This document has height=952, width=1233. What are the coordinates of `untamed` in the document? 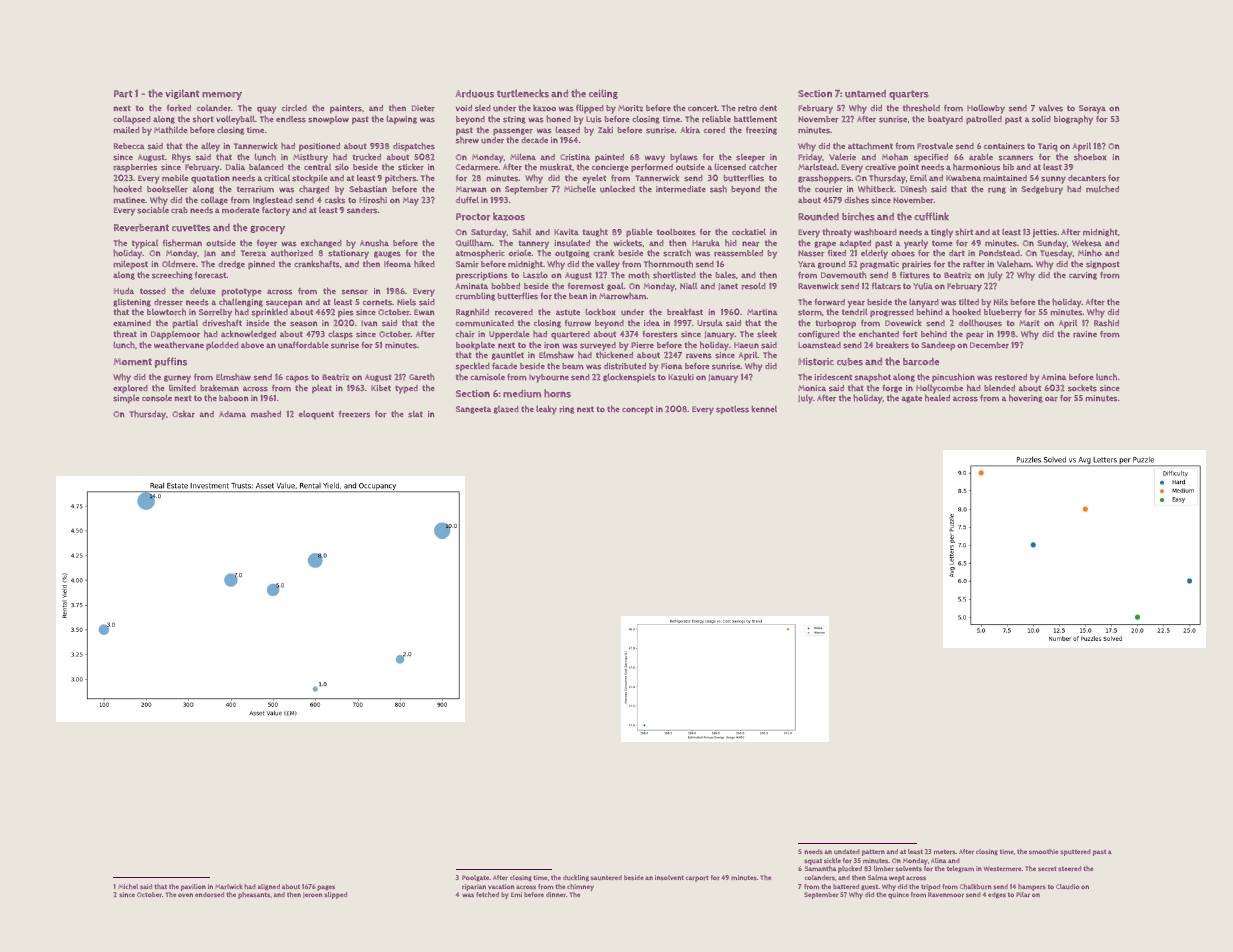 It's located at (865, 94).
